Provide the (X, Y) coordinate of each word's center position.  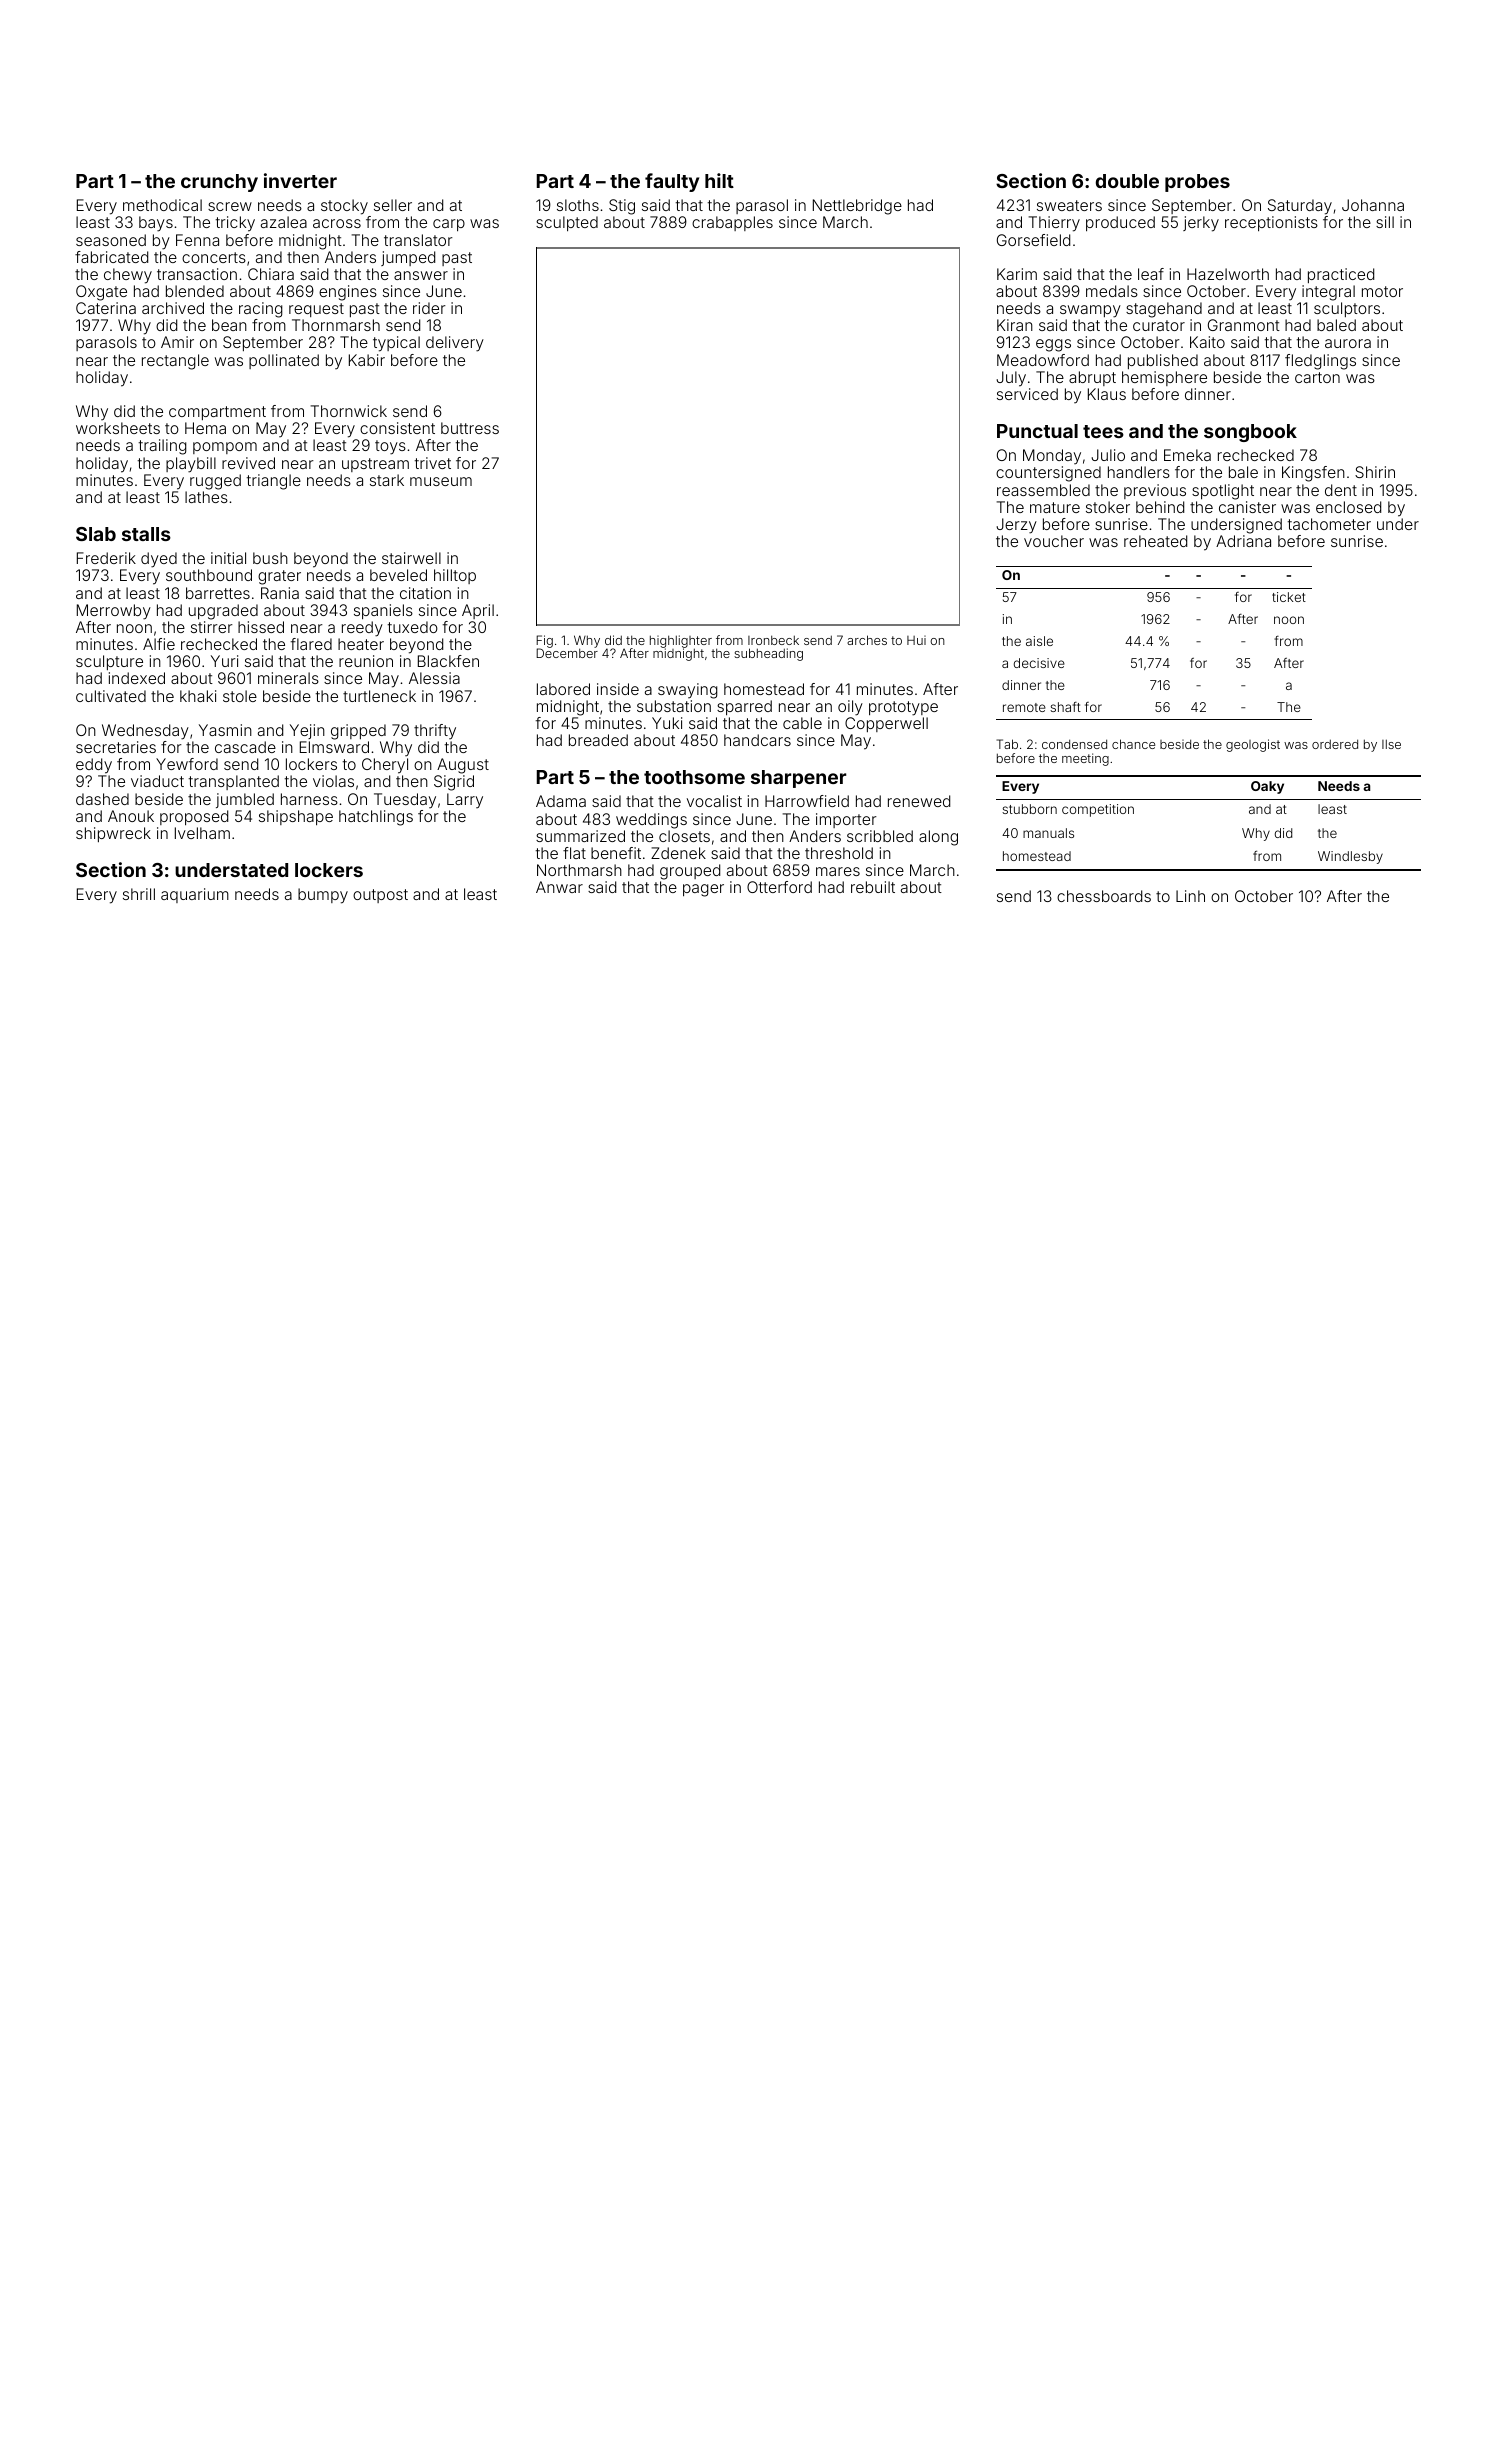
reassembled (1043, 490)
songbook (1250, 433)
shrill (139, 894)
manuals (1048, 833)
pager (703, 890)
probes (1197, 183)
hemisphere (1164, 378)
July (1011, 379)
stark (387, 480)
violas (333, 781)
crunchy (219, 183)
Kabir (367, 360)
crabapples (732, 223)
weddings (651, 821)
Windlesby (1350, 857)
